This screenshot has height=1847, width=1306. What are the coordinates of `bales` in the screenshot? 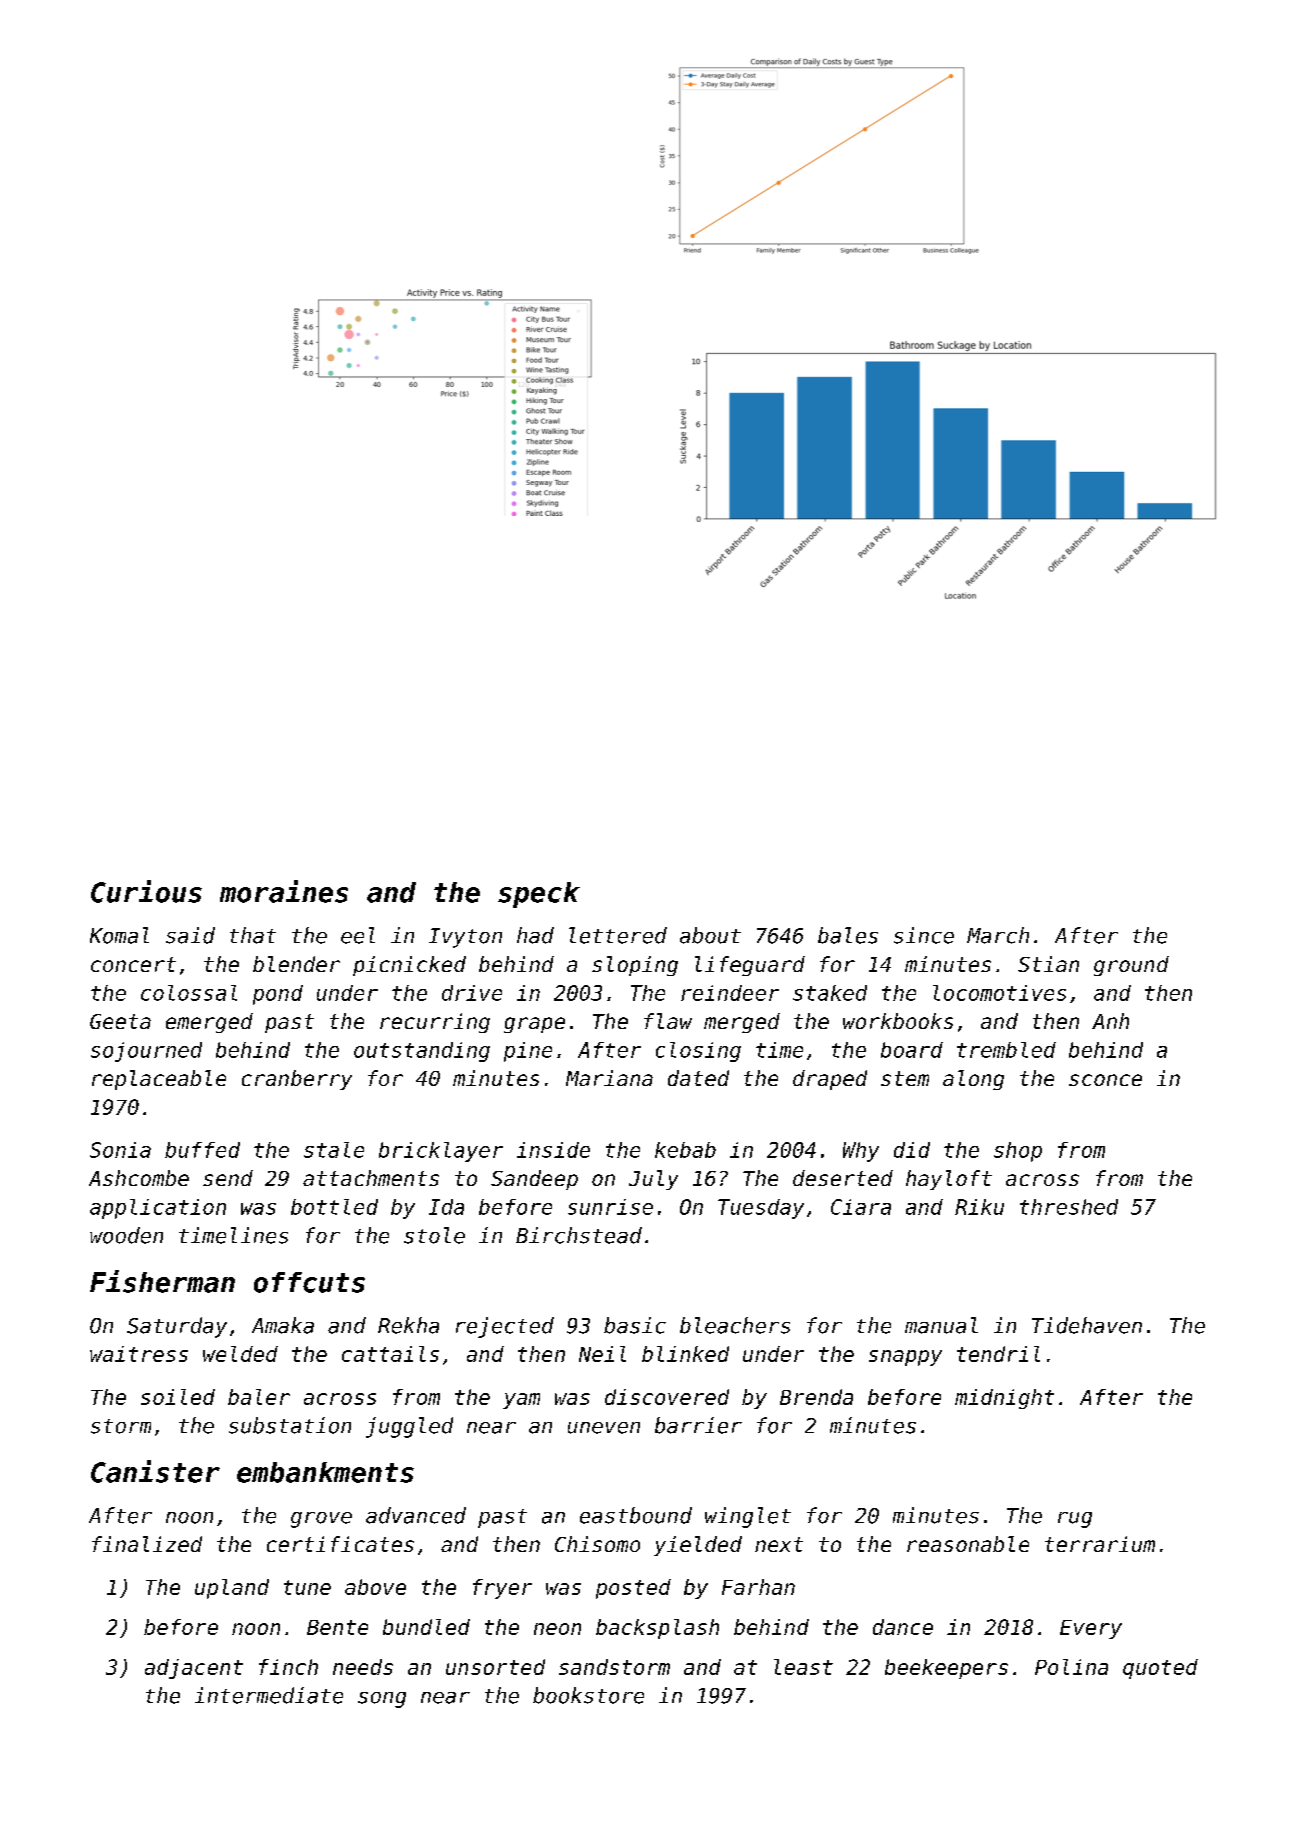 It's located at (848, 935).
